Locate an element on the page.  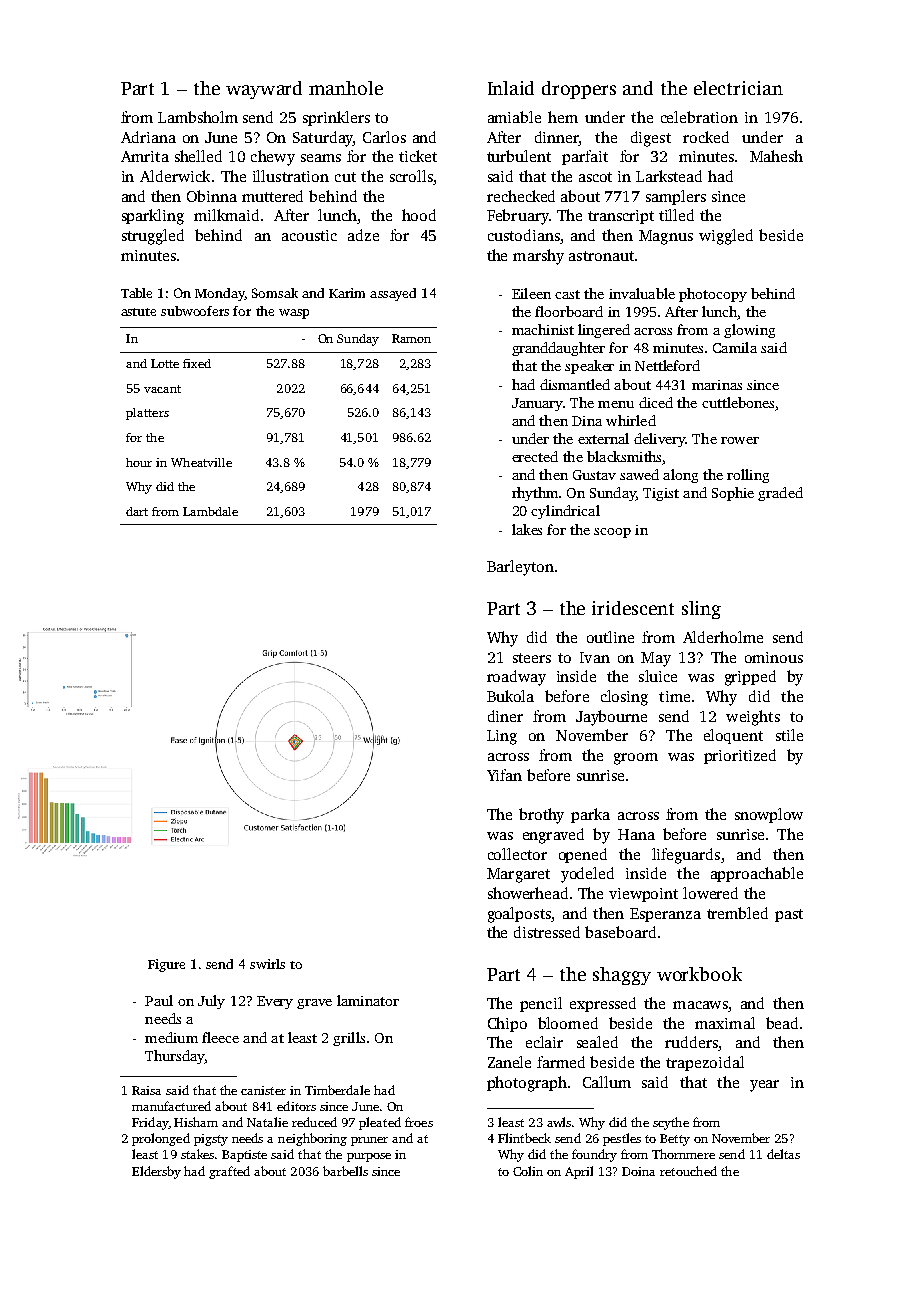
lakes is located at coordinates (527, 529).
